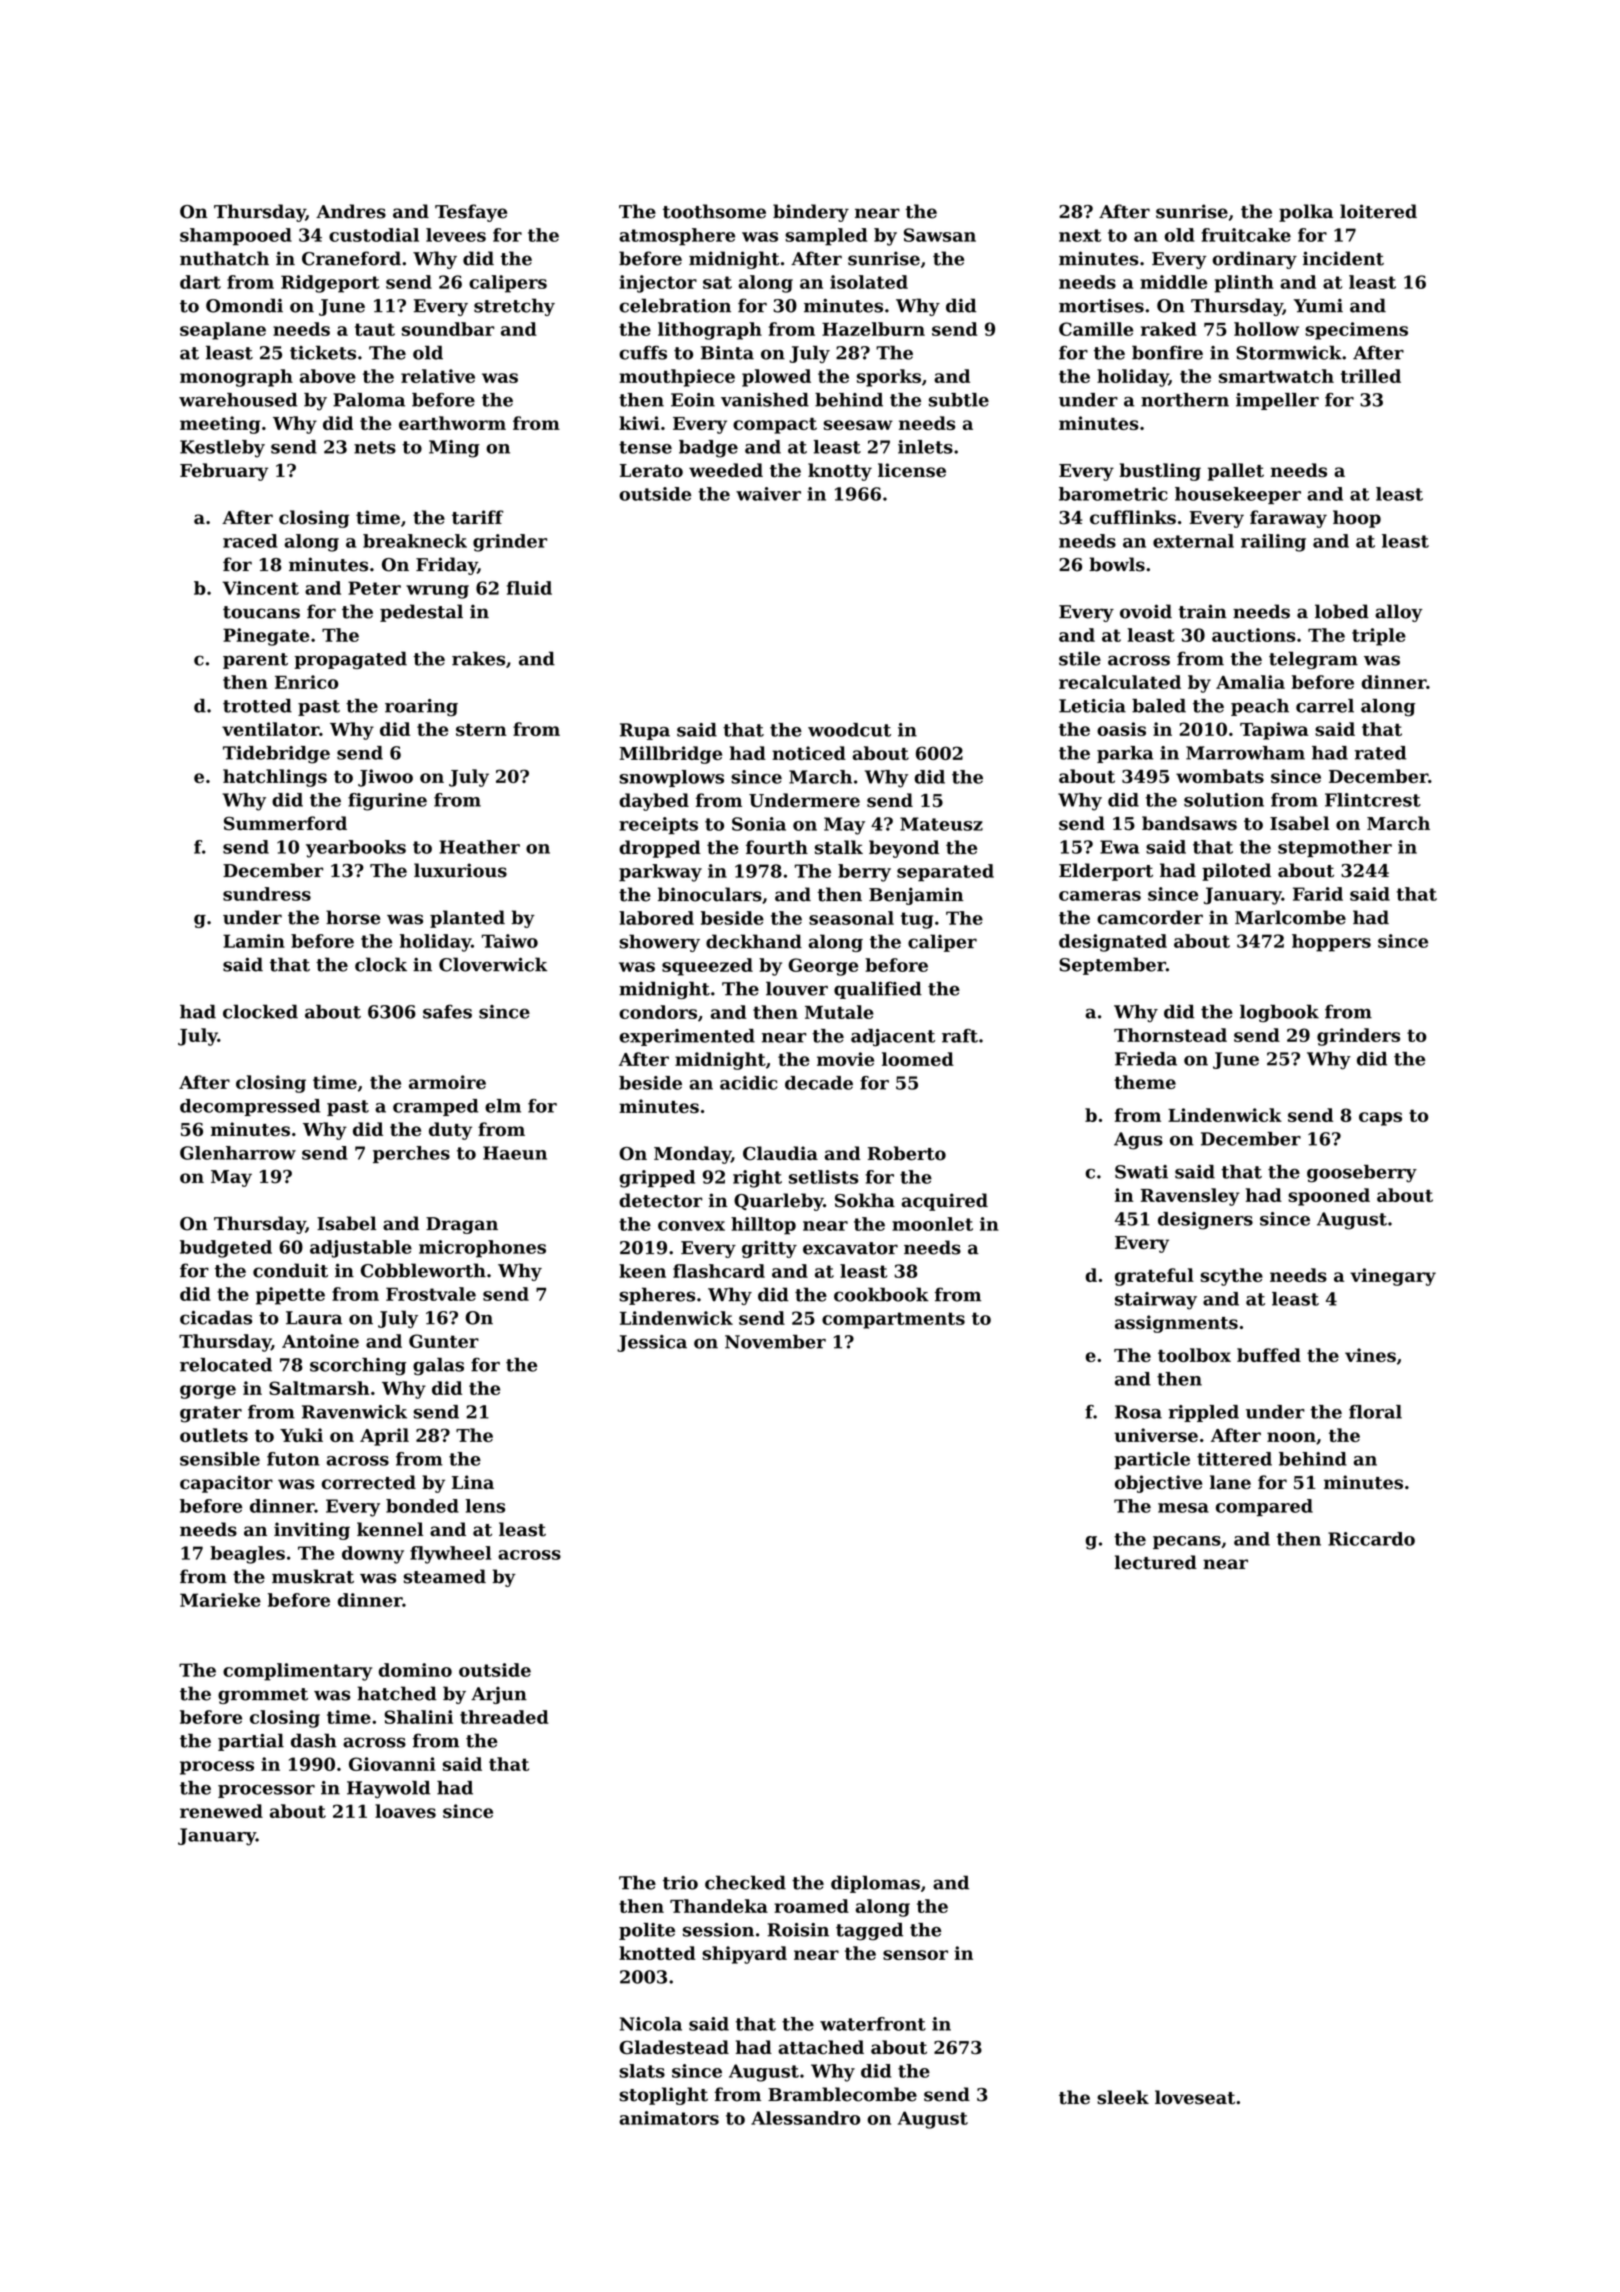 Image resolution: width=1620 pixels, height=2292 pixels. Describe the element at coordinates (642, 2071) in the document. I see `slats` at that location.
